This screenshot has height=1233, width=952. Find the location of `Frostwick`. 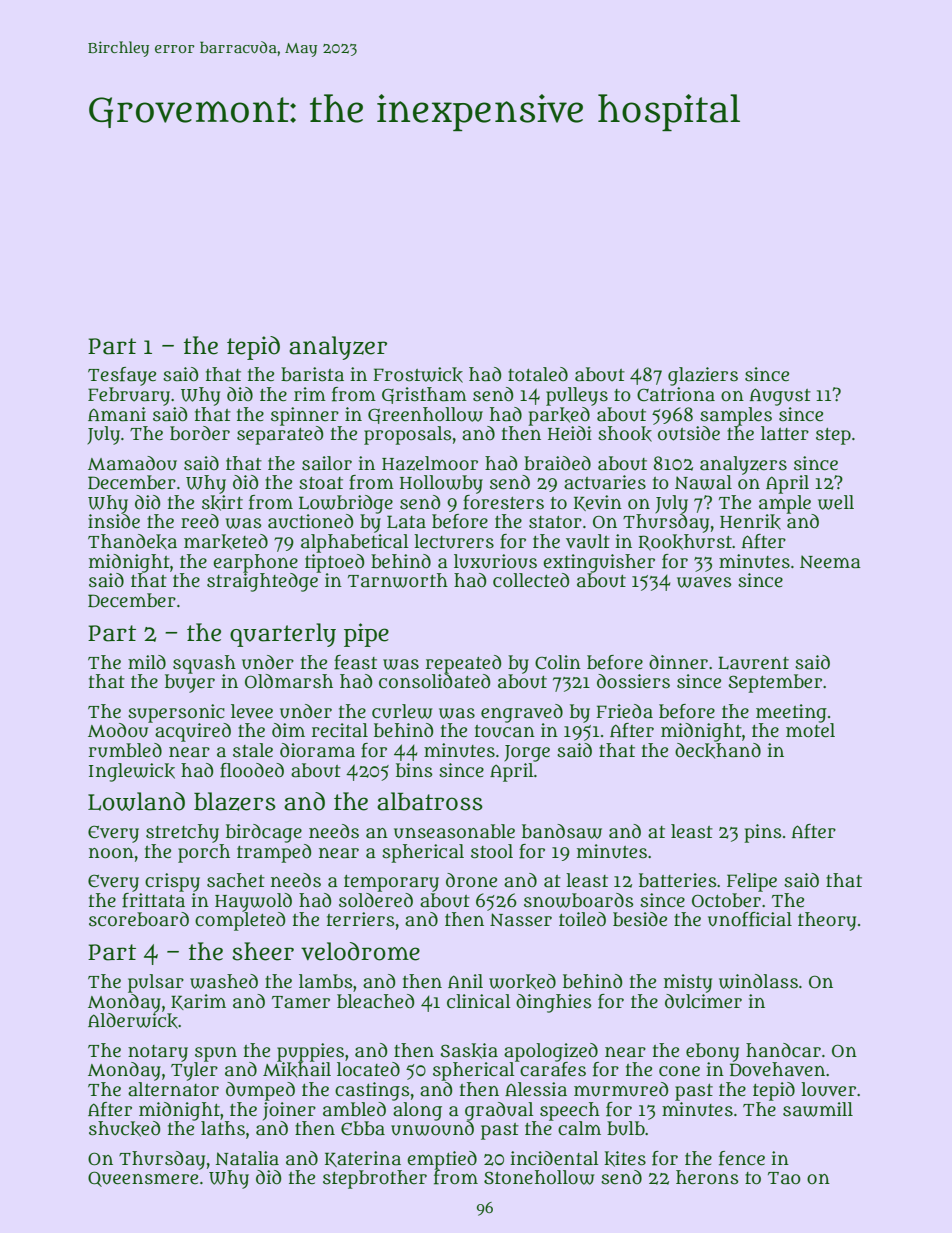

Frostwick is located at coordinates (418, 375).
